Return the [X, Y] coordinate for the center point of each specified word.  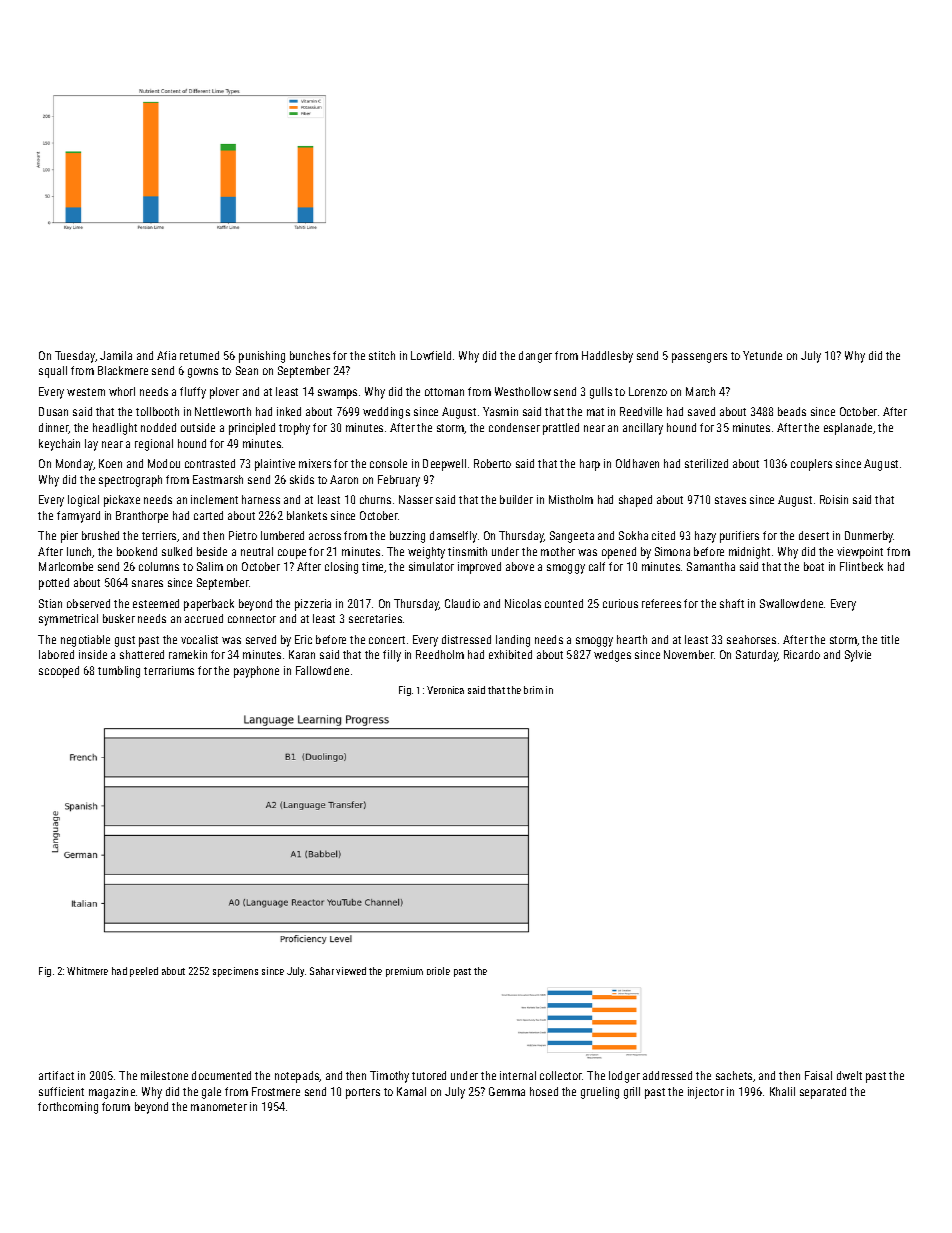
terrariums [169, 670]
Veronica [445, 690]
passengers [699, 358]
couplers [811, 465]
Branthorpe [142, 517]
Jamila [116, 355]
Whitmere [87, 971]
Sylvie [858, 656]
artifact [56, 1075]
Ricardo [802, 654]
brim [533, 690]
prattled [561, 429]
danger [535, 357]
